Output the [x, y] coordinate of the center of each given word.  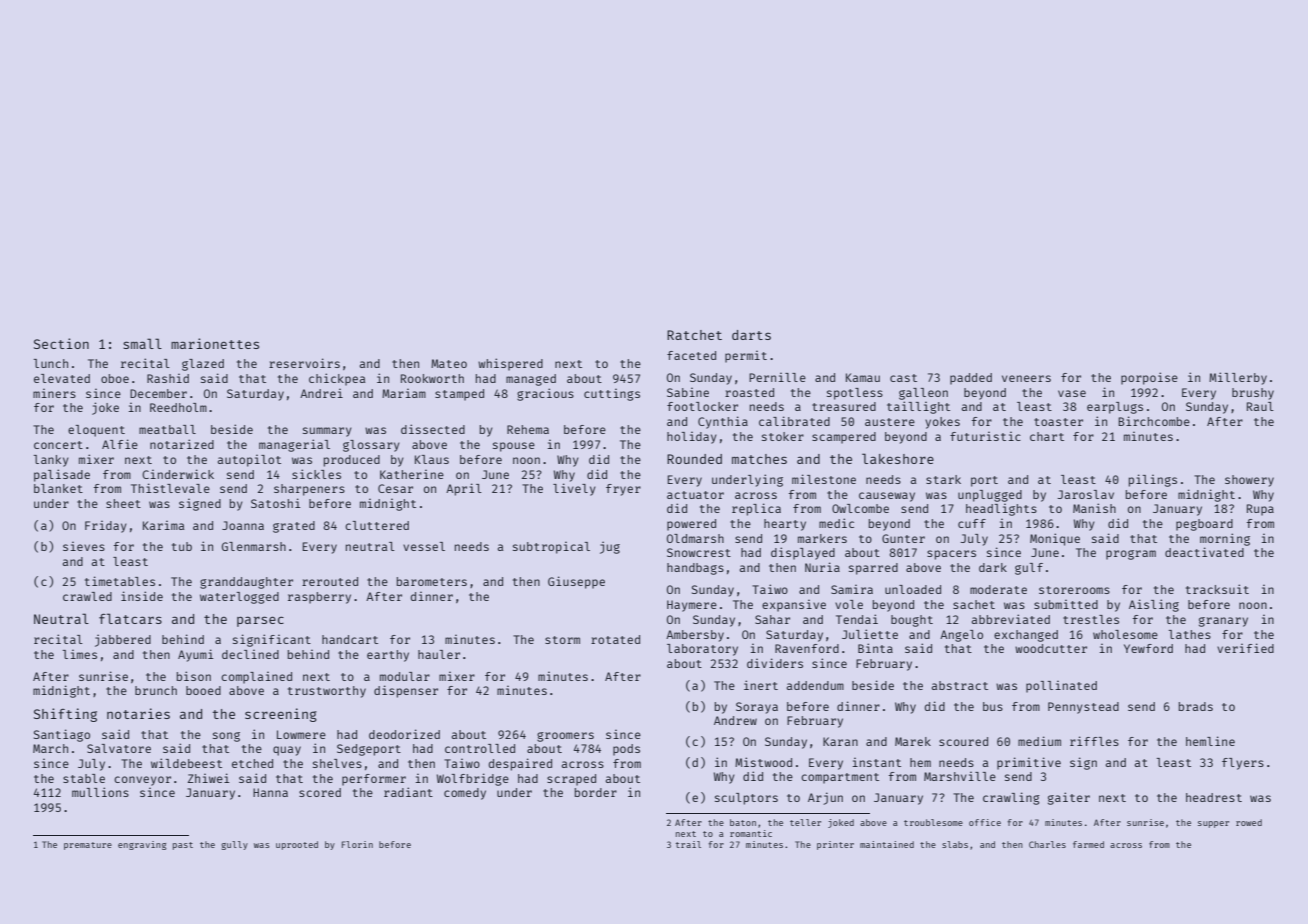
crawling [1011, 798]
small [142, 343]
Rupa [1260, 510]
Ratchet [694, 335]
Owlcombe [860, 508]
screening [281, 715]
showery [1249, 481]
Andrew [735, 720]
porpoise [1149, 378]
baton [743, 822]
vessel [424, 546]
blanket [58, 488]
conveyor [142, 781]
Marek [913, 741]
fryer [623, 490]
